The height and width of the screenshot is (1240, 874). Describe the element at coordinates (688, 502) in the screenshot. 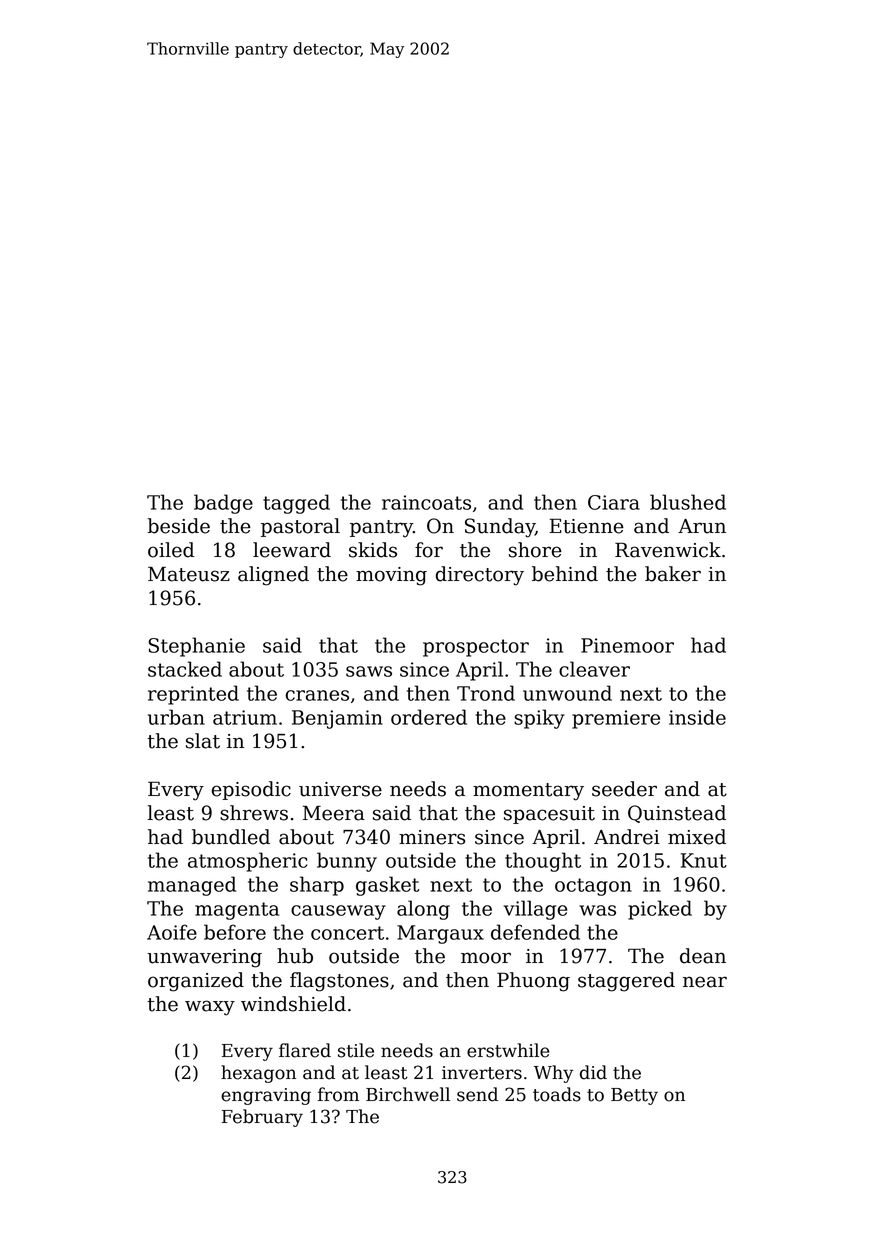

I see `blushed` at that location.
